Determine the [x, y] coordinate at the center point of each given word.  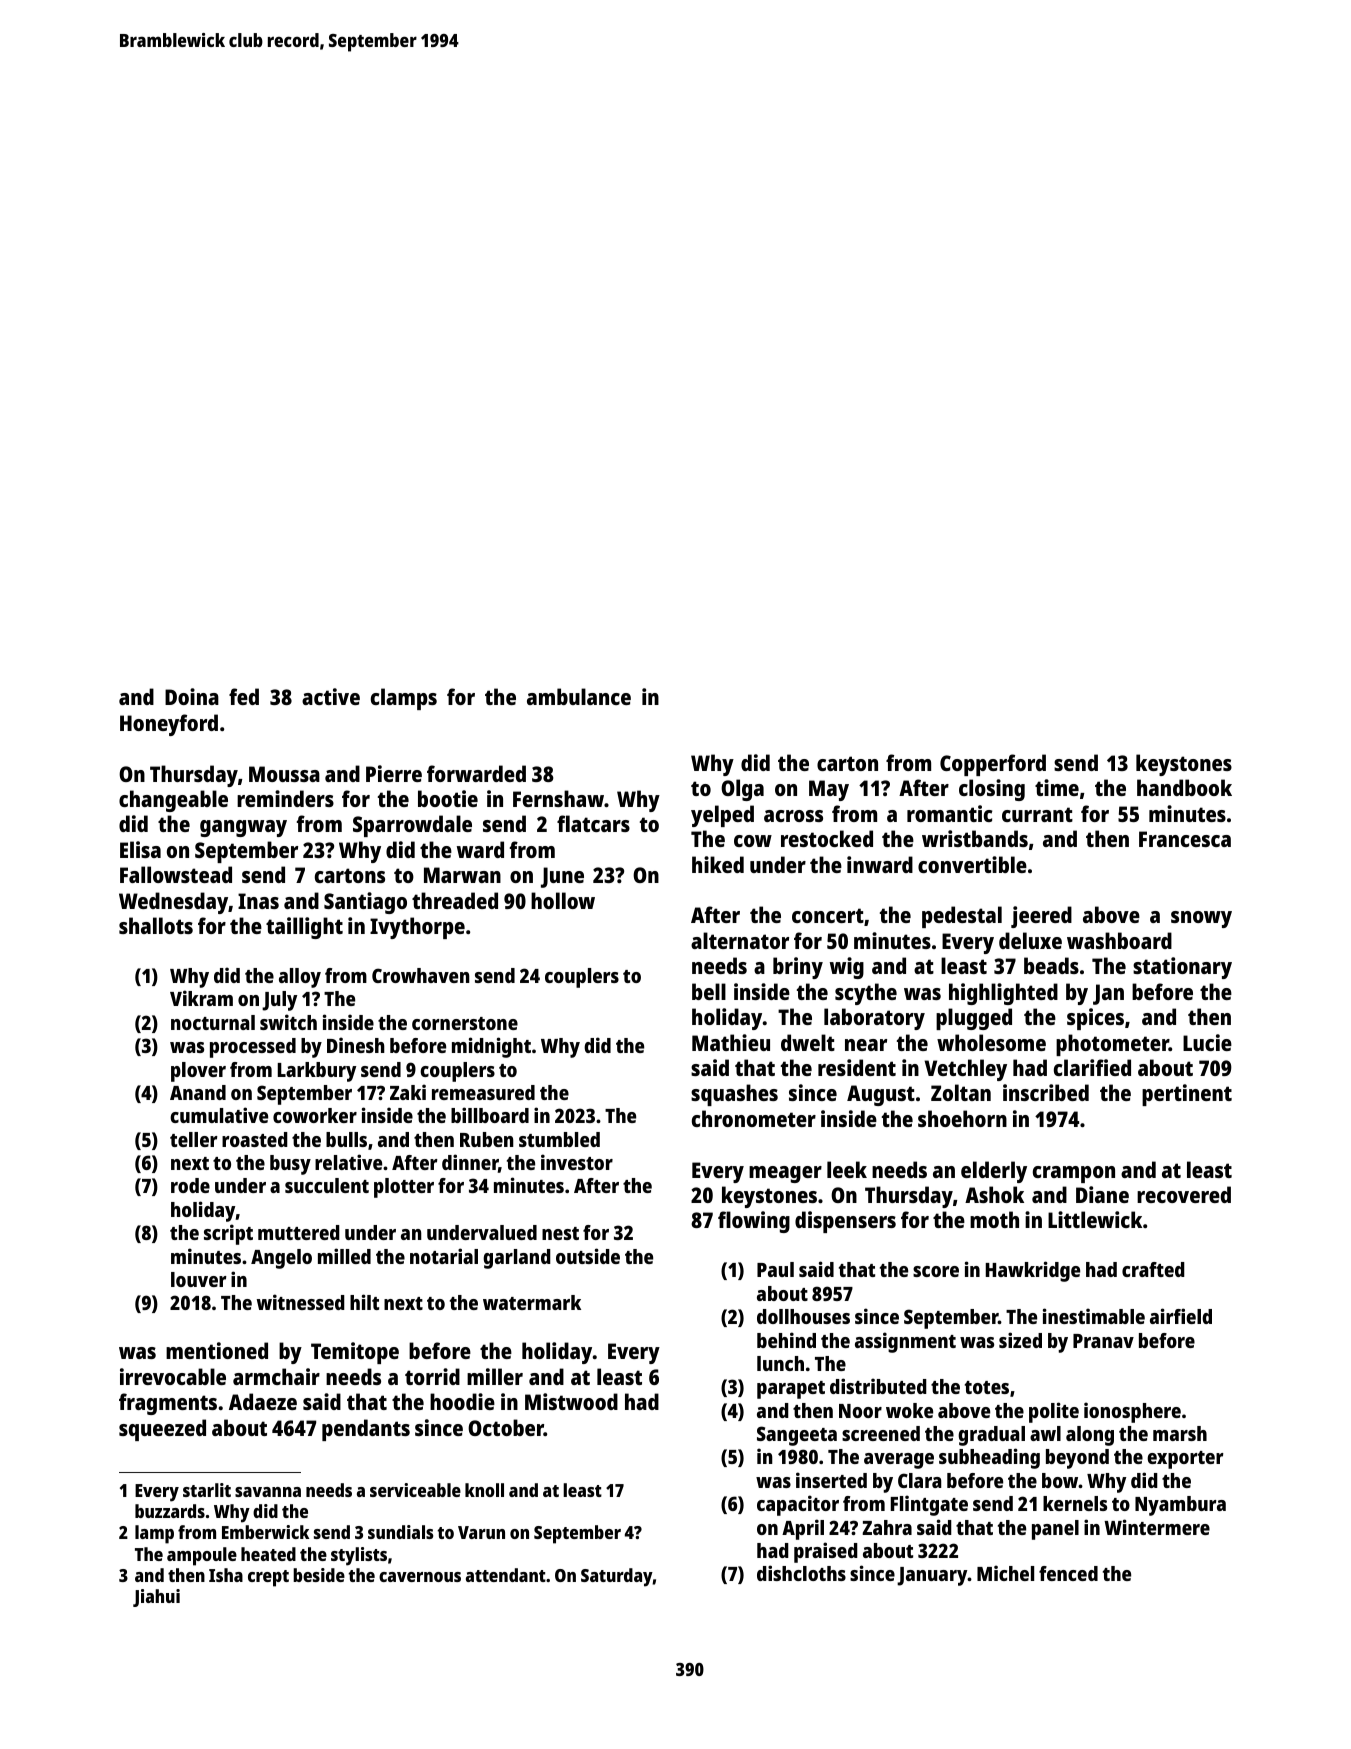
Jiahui [156, 1598]
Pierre [394, 773]
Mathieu [731, 1042]
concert [828, 915]
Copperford [993, 765]
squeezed [162, 1430]
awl [1045, 1433]
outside [588, 1256]
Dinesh [356, 1045]
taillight [304, 928]
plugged [974, 1019]
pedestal [962, 917]
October [506, 1427]
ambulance [579, 696]
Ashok [994, 1194]
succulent [327, 1185]
